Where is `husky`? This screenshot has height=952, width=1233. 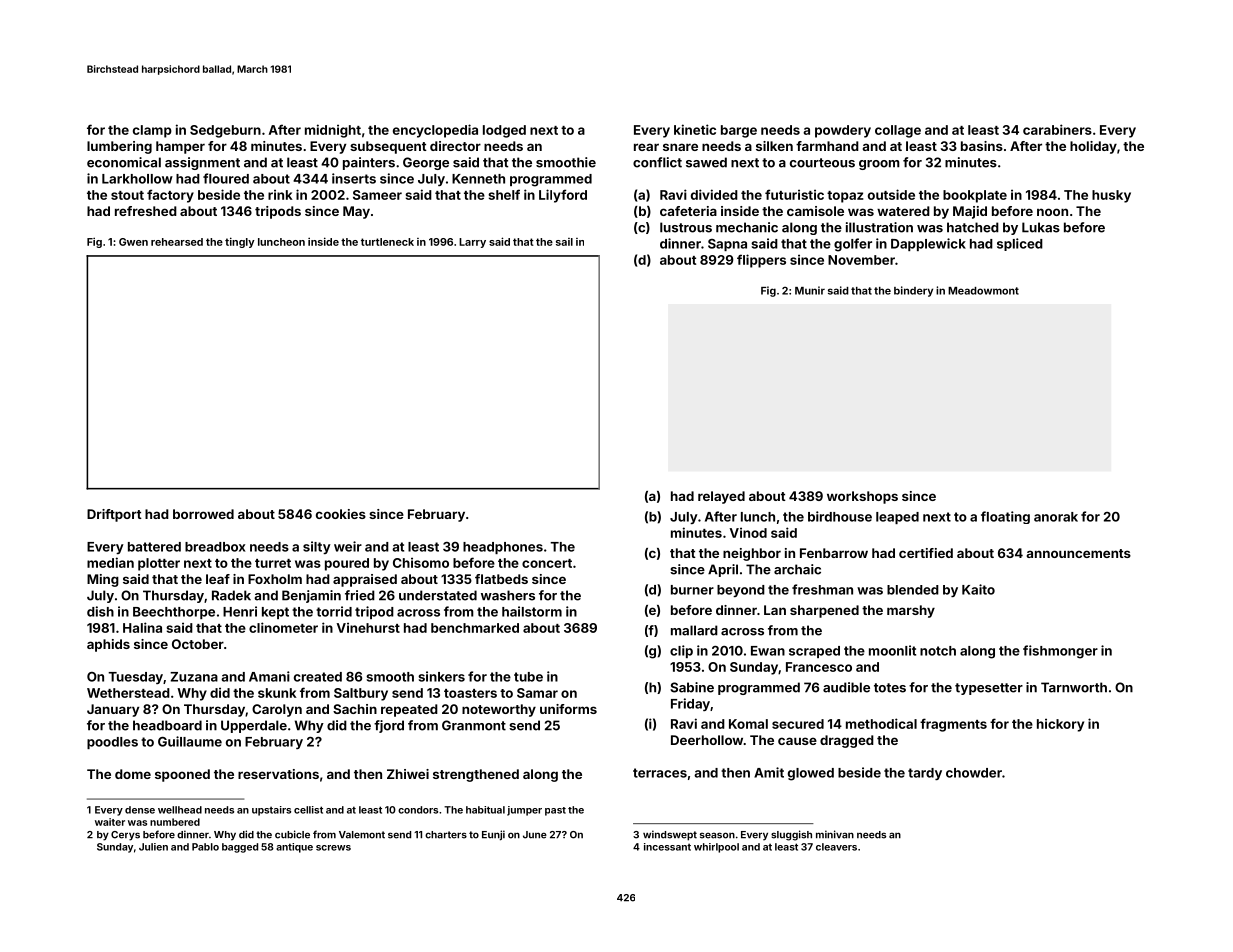 husky is located at coordinates (1111, 196).
